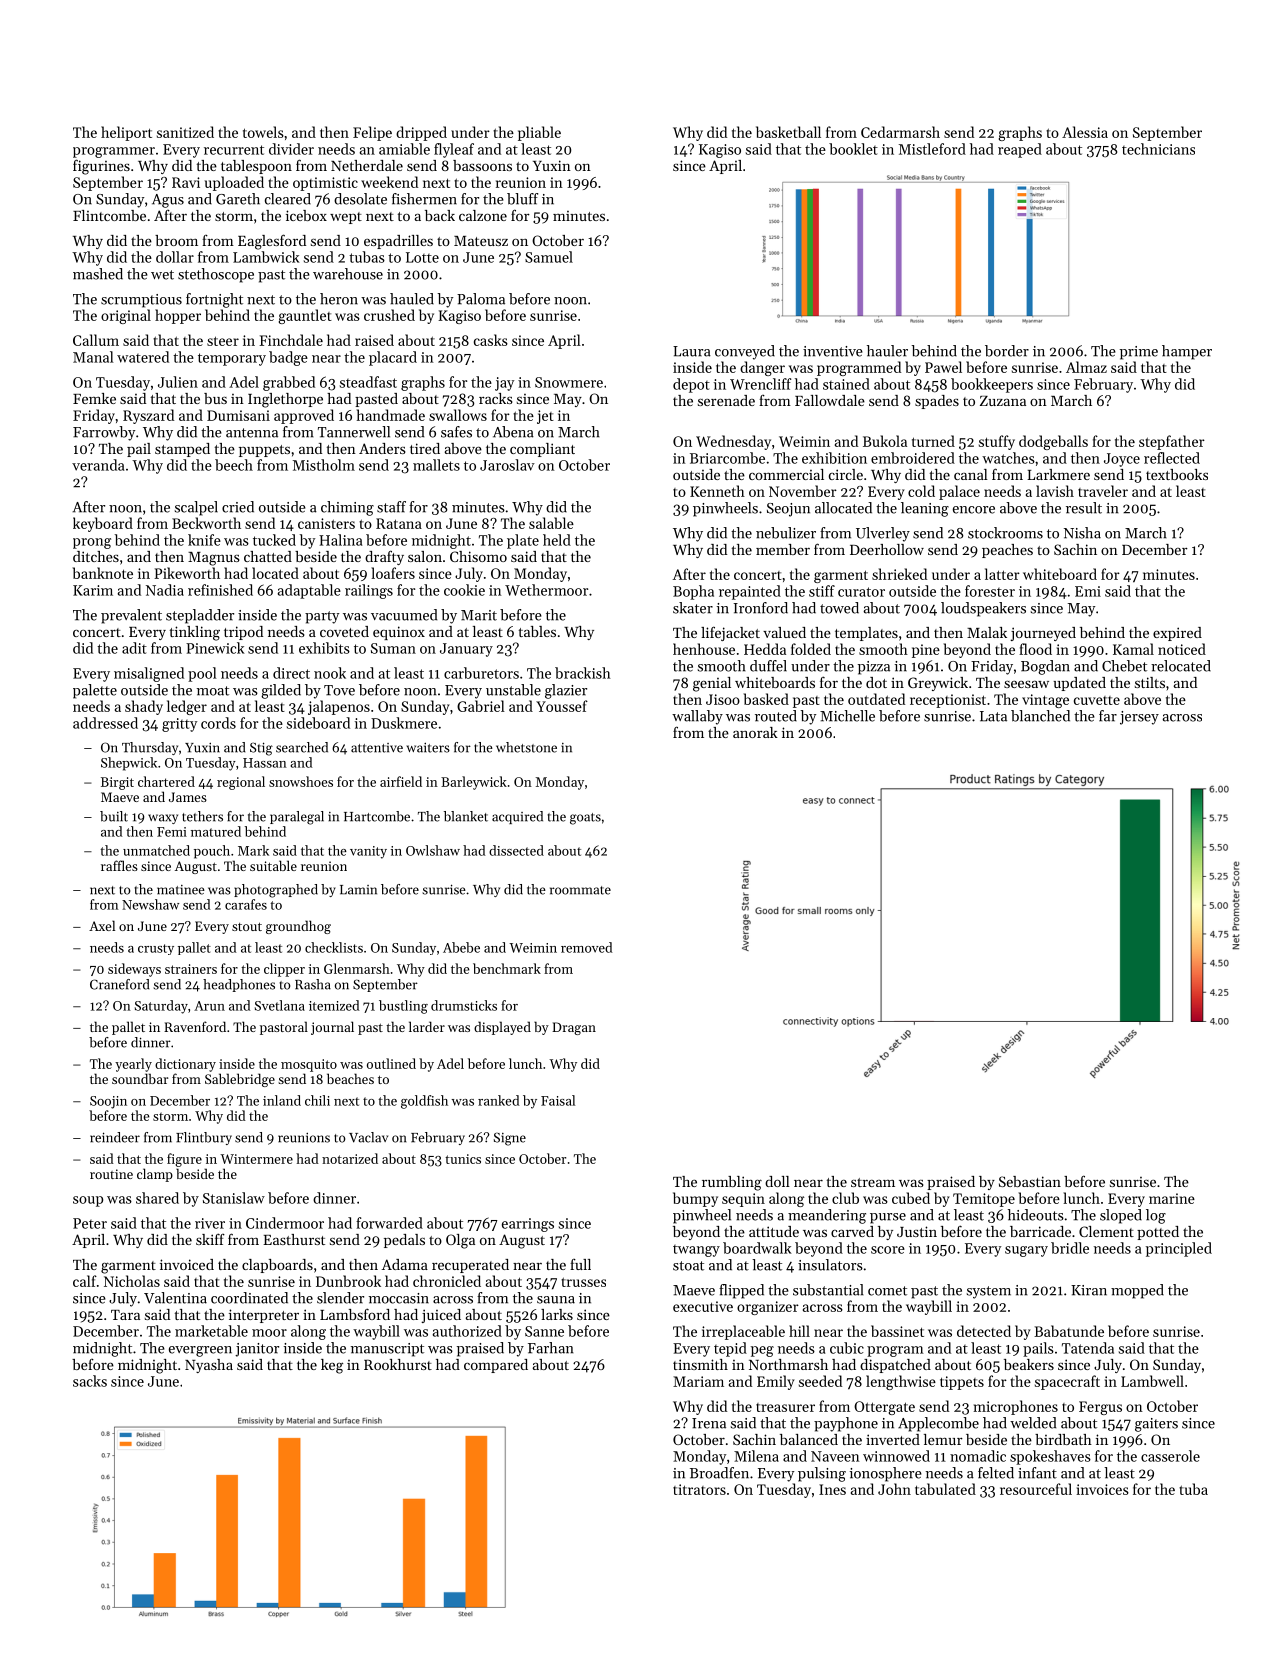 The height and width of the image is (1666, 1288). I want to click on authorized, so click(467, 1331).
